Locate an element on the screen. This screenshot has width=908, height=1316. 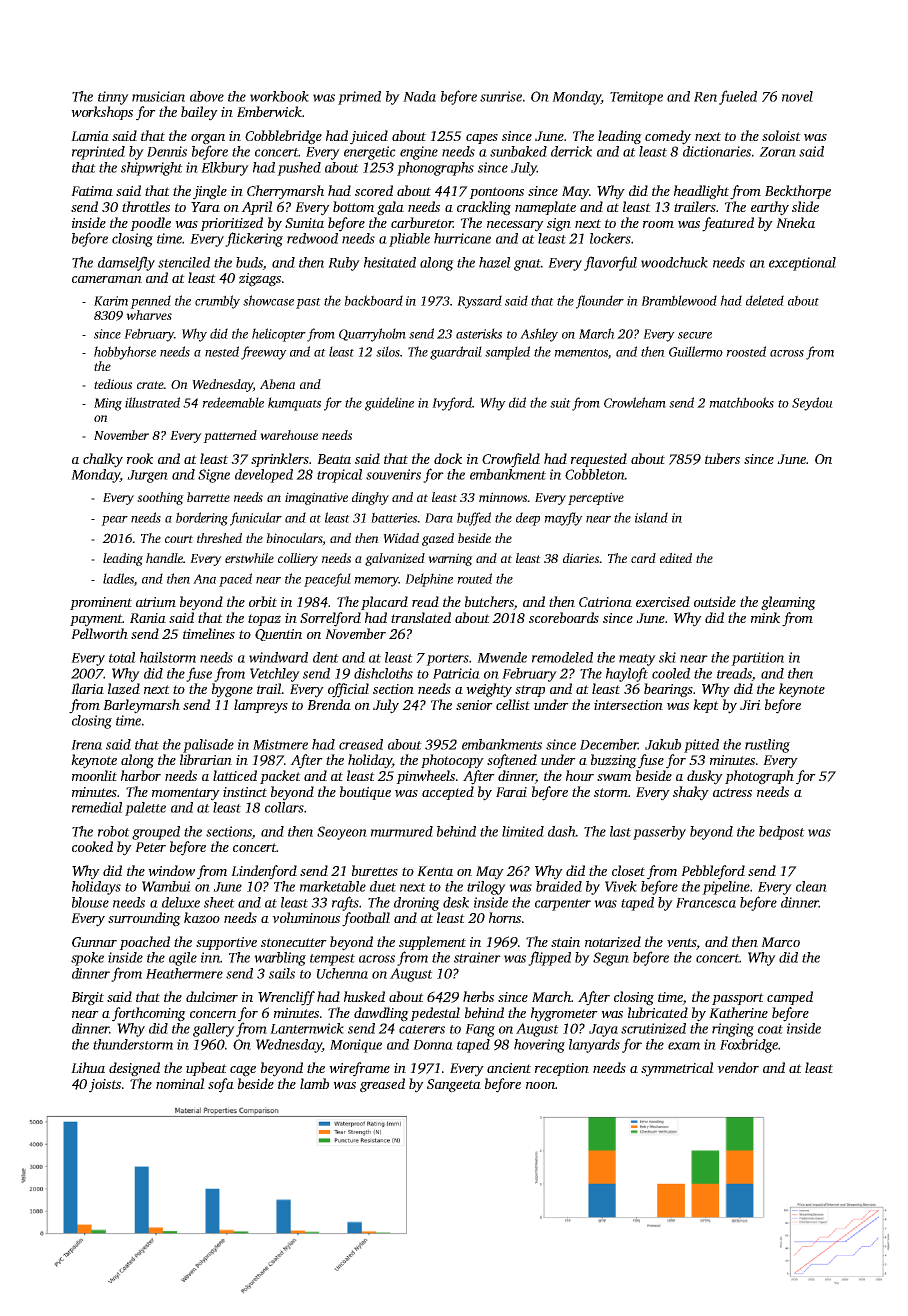
deleted is located at coordinates (765, 300).
